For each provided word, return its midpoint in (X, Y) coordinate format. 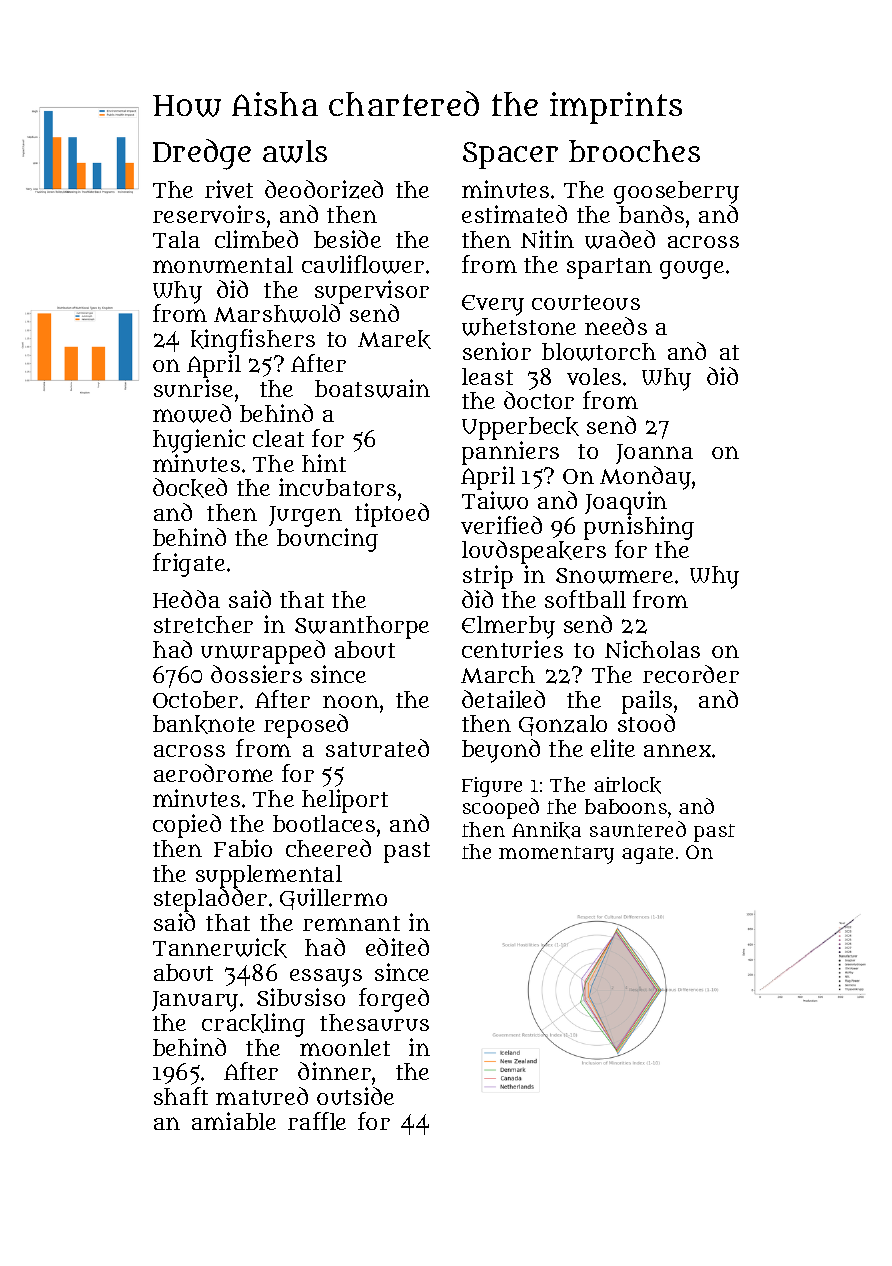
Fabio (243, 848)
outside (355, 1096)
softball (585, 599)
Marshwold (277, 313)
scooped (501, 809)
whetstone (519, 327)
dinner (334, 1071)
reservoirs (209, 214)
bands (651, 214)
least (487, 376)
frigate (189, 565)
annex (677, 750)
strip (488, 577)
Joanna (654, 454)
